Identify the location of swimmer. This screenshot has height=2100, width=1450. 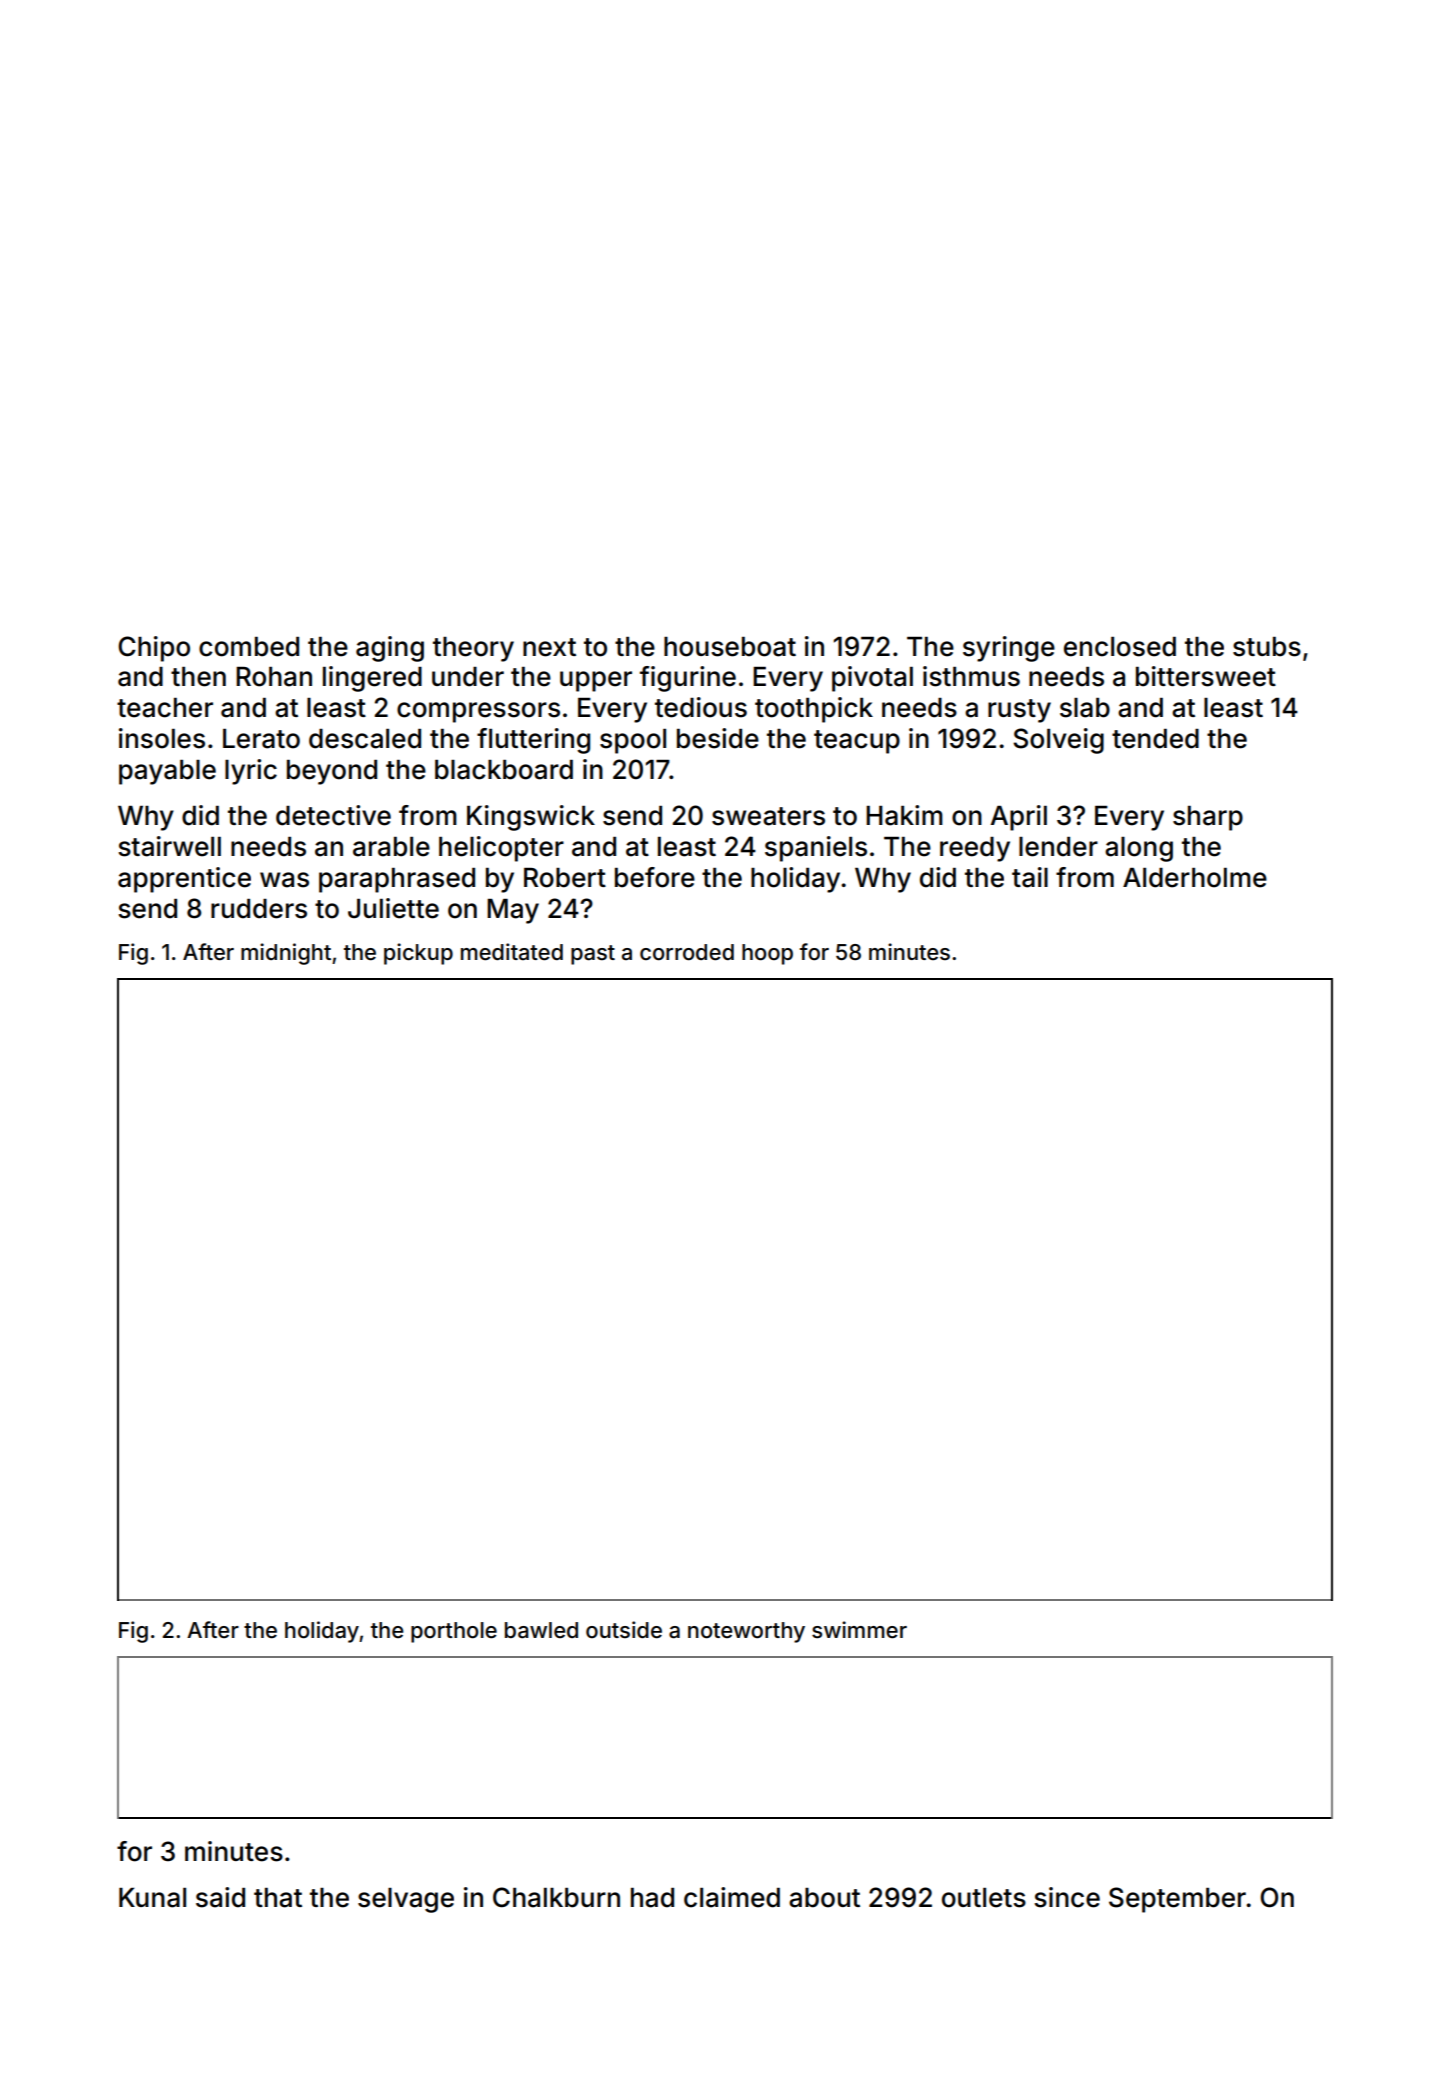
(859, 1630).
